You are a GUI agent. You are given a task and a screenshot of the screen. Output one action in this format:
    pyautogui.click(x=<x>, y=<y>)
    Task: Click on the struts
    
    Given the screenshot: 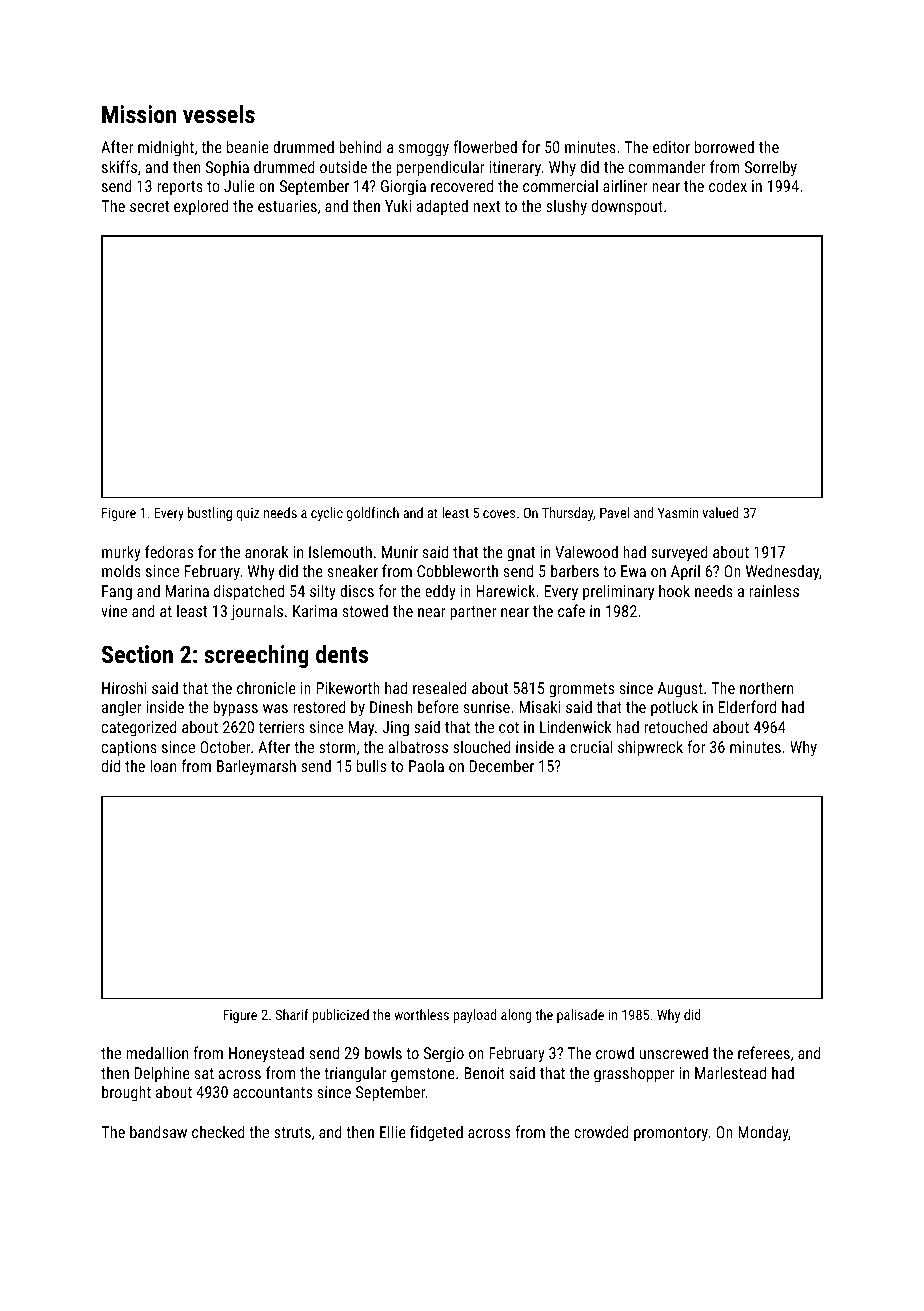 What is the action you would take?
    pyautogui.click(x=292, y=1132)
